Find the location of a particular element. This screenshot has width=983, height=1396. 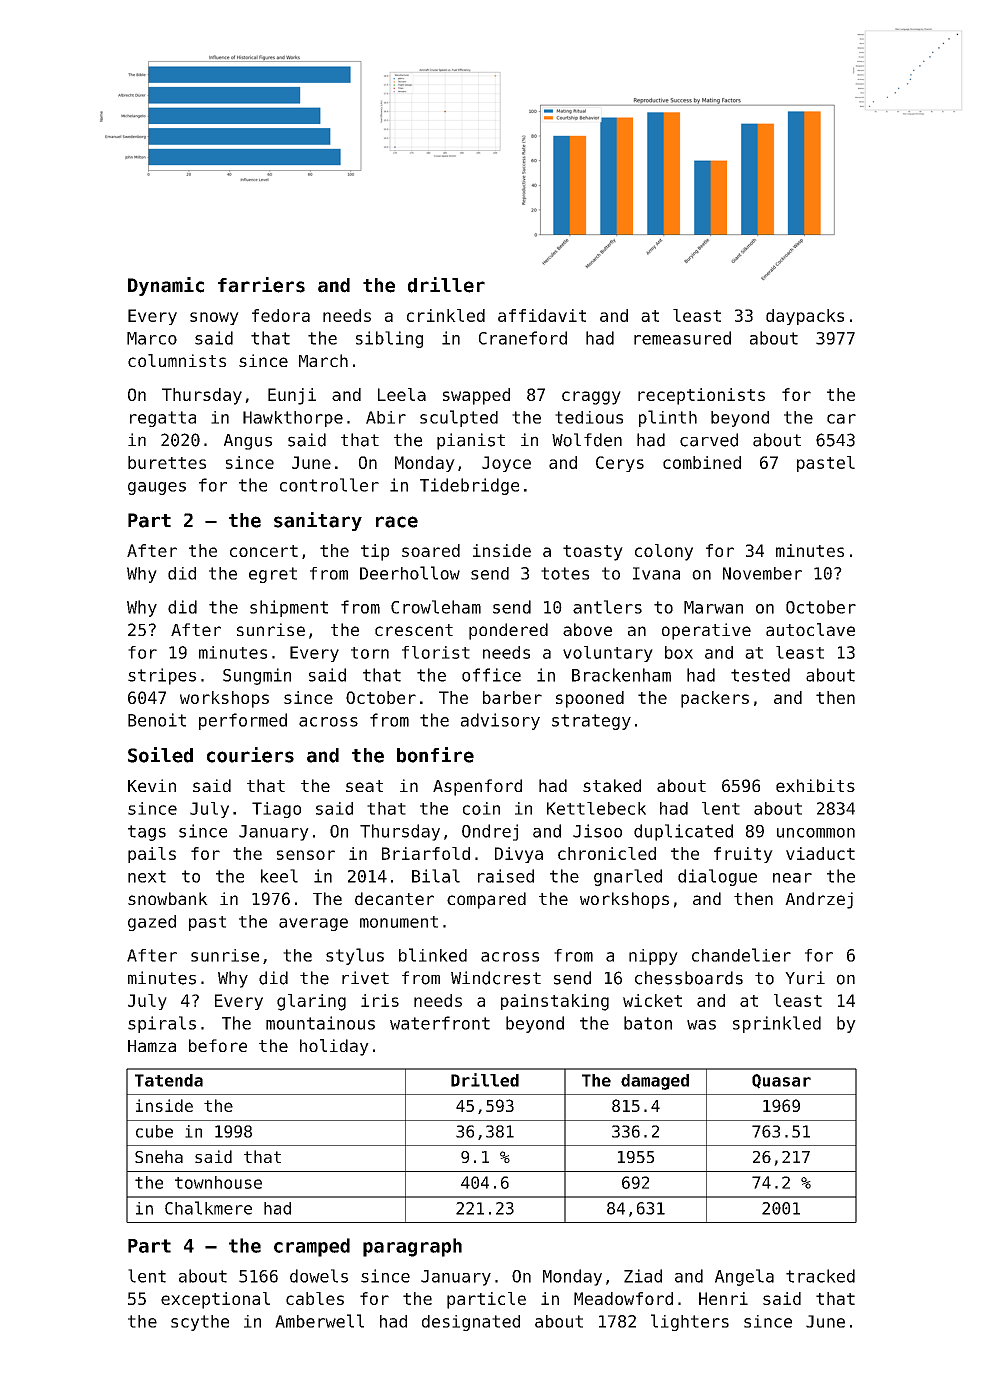

exhibits is located at coordinates (815, 785).
